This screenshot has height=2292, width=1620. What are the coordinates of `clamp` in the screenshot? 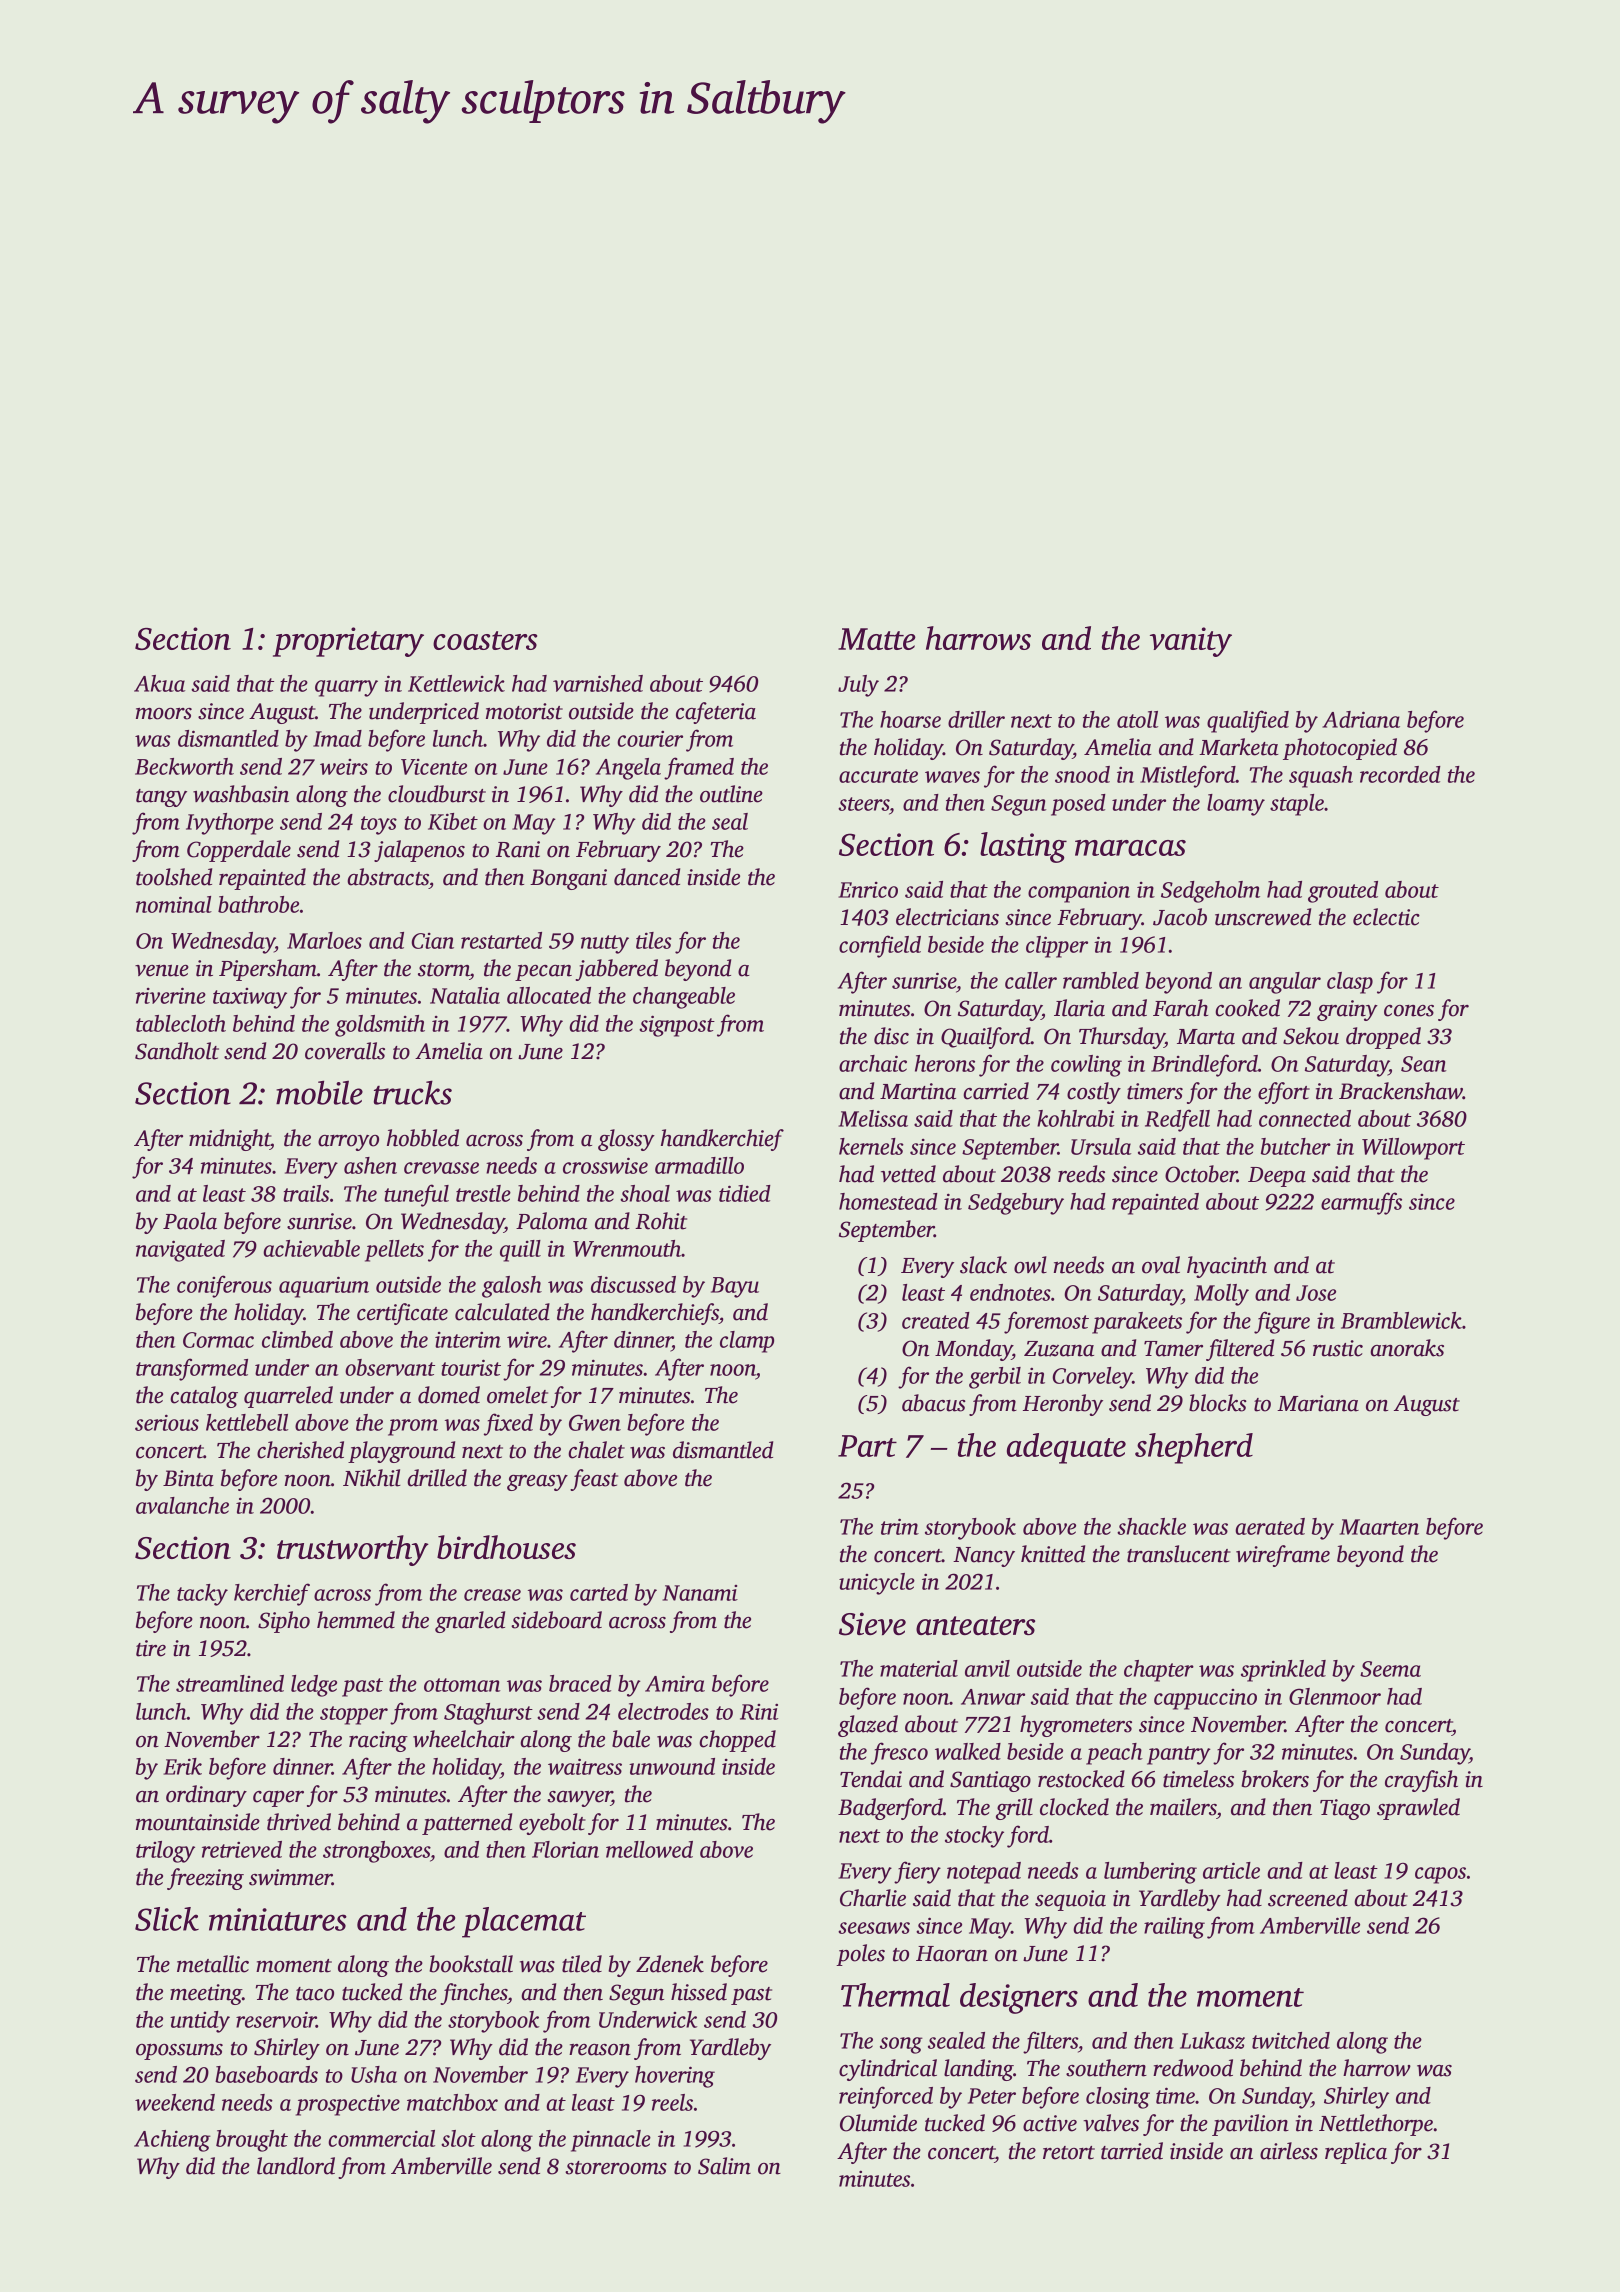 It's located at (747, 1342).
